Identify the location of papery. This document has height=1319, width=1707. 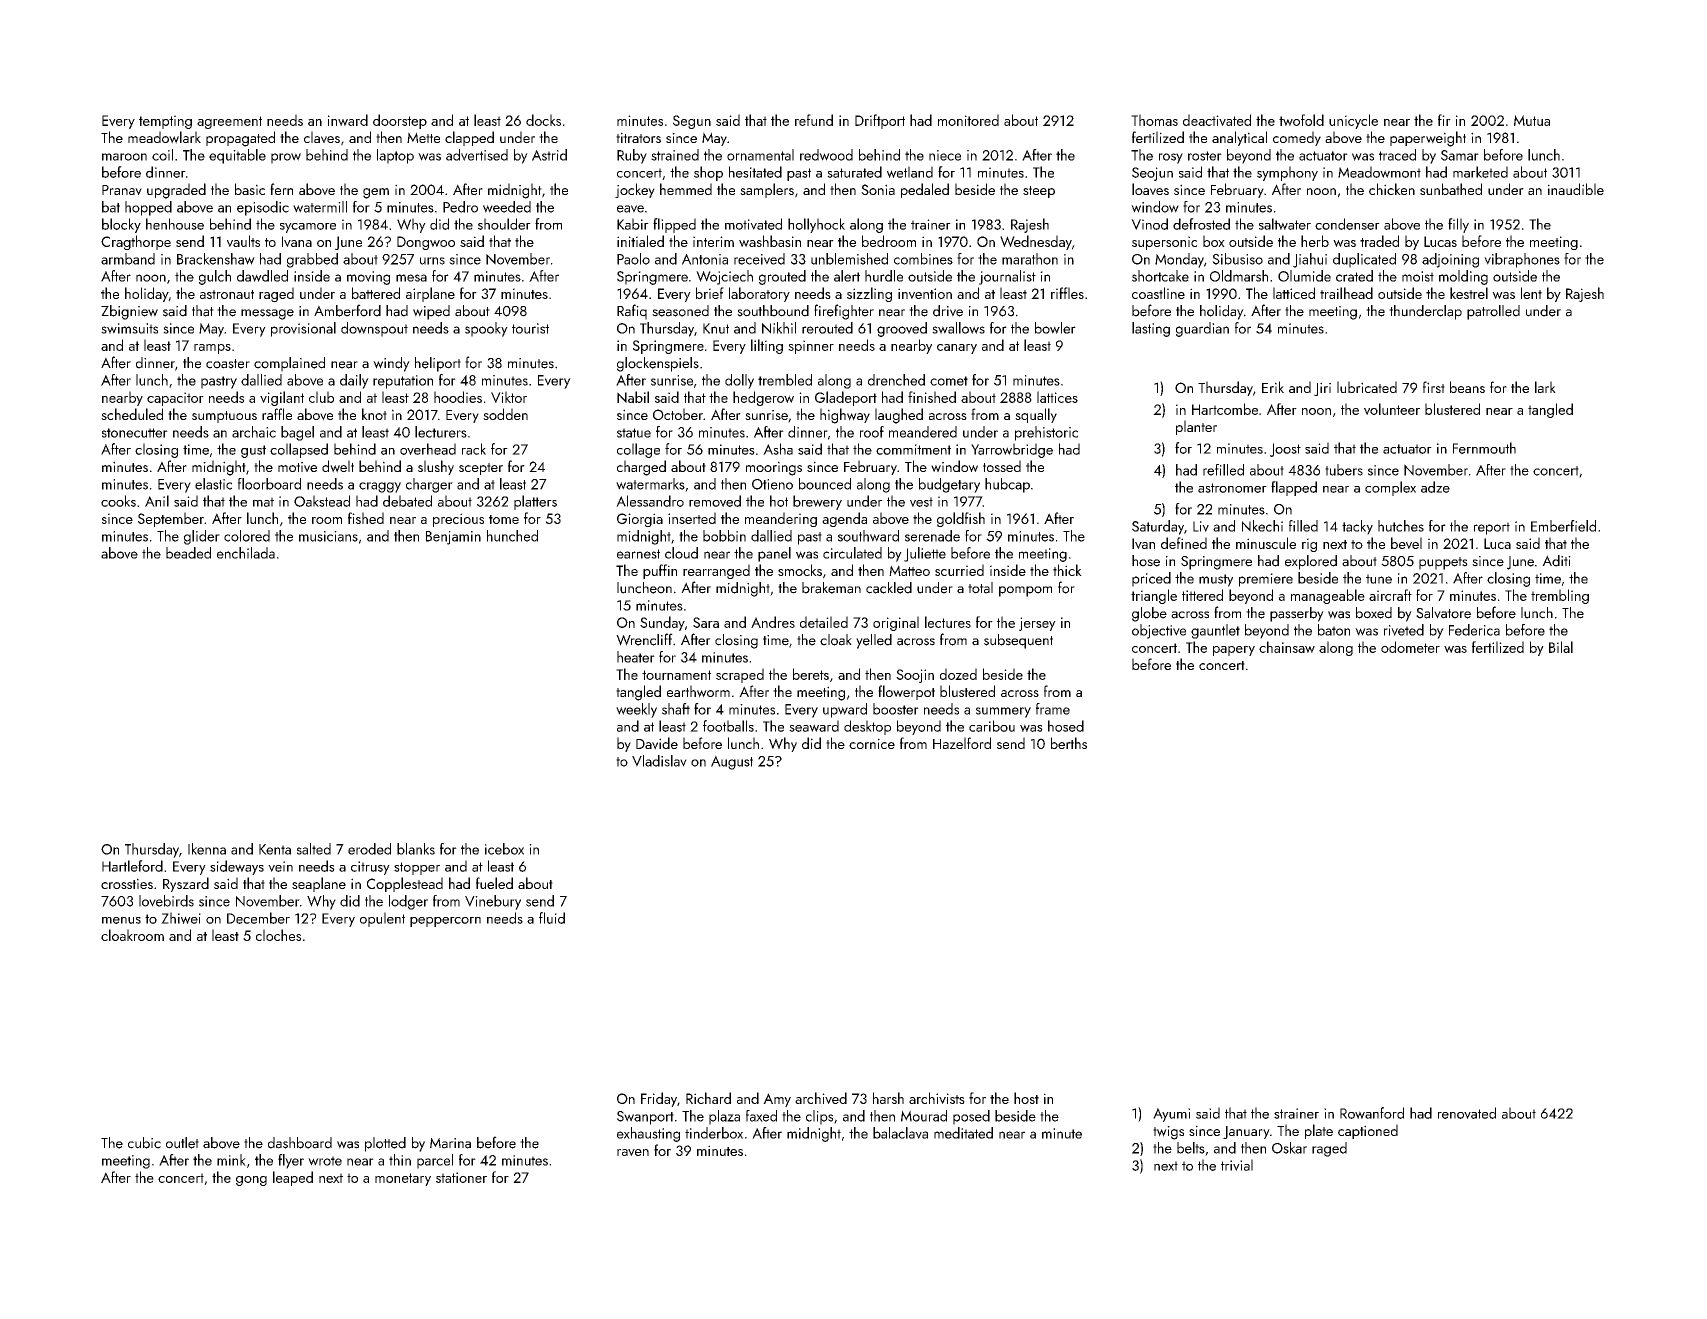
(1234, 651).
